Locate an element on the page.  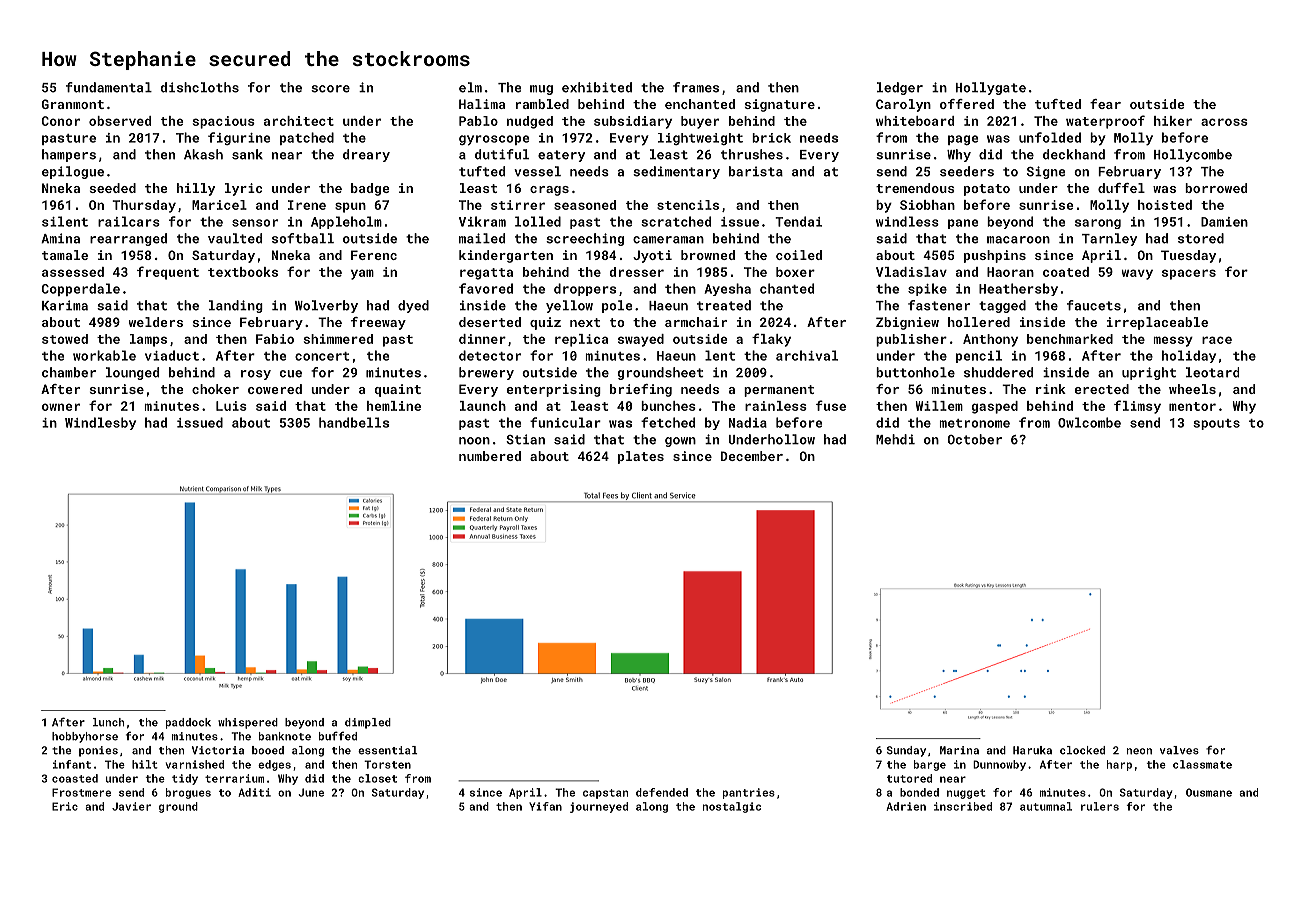
spouts is located at coordinates (1216, 424).
